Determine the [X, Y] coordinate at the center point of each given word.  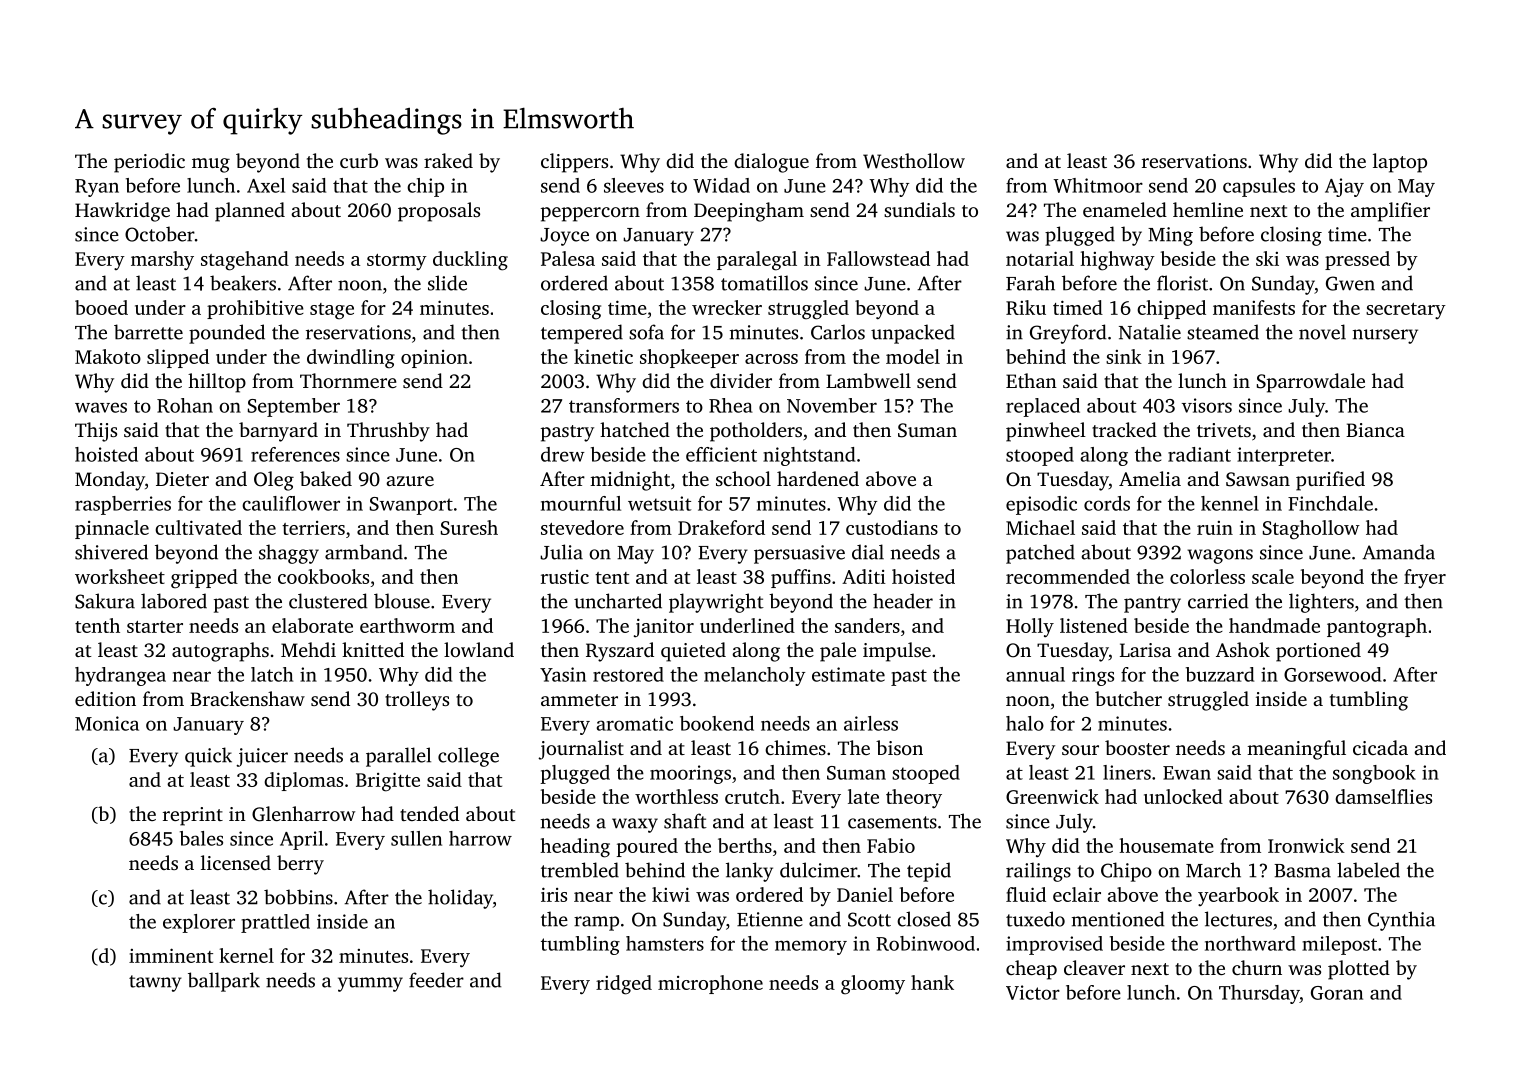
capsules [1259, 187]
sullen [416, 838]
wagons [1220, 556]
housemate [1167, 845]
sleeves [634, 185]
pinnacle [112, 529]
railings [1038, 872]
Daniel [865, 894]
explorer [199, 923]
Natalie [1150, 332]
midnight [630, 481]
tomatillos [764, 283]
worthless [676, 796]
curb [359, 160]
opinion [434, 359]
